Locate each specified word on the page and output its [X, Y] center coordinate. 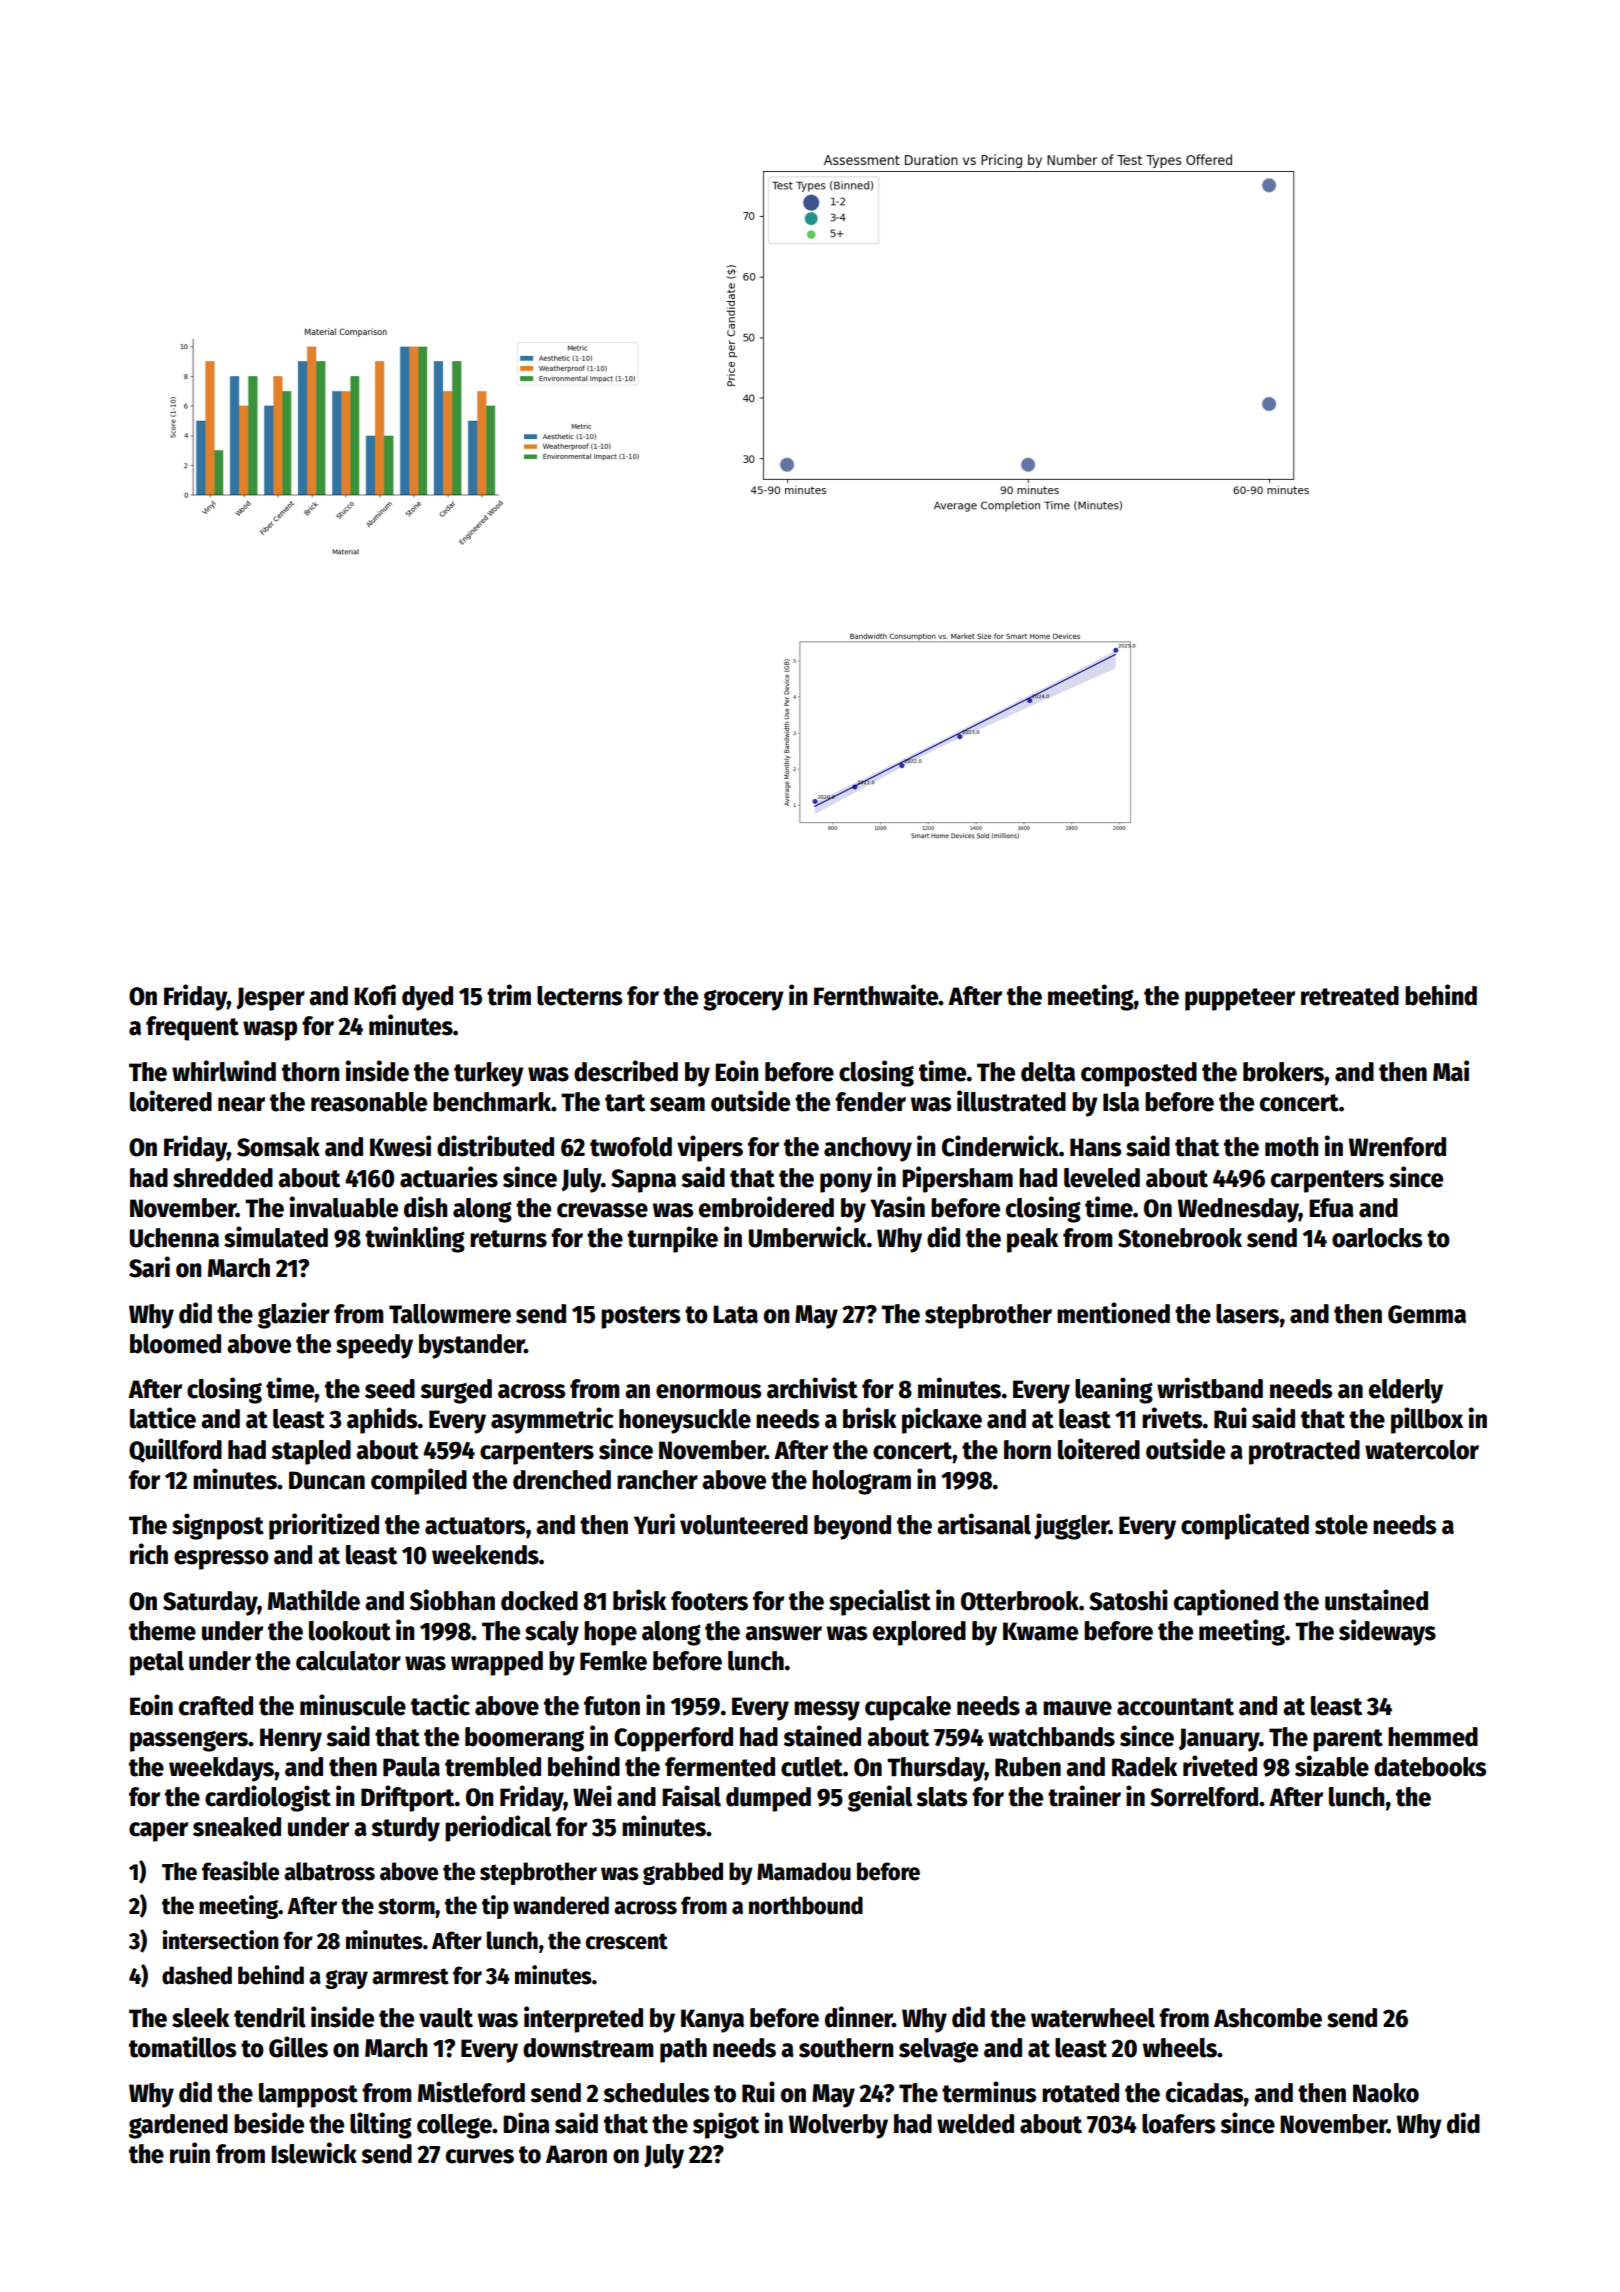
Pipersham [957, 1179]
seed [390, 1389]
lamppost [308, 2095]
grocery [743, 1000]
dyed [427, 998]
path [683, 2050]
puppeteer [1240, 999]
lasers [1247, 1314]
